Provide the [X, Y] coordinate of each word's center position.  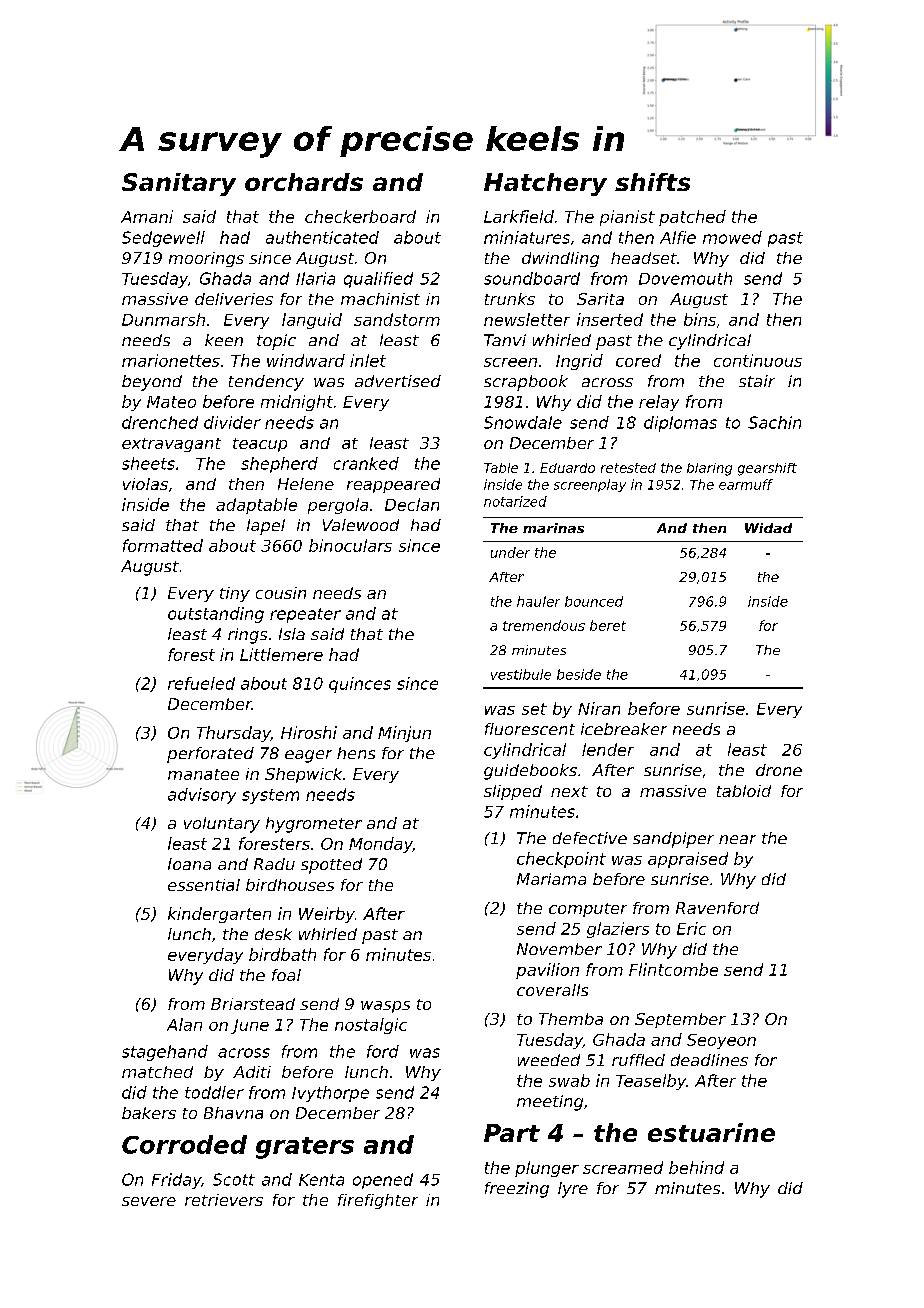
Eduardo [567, 468]
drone [779, 770]
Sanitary [179, 184]
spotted [331, 866]
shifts [652, 182]
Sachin [774, 422]
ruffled [638, 1060]
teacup [260, 445]
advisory [202, 796]
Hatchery [545, 184]
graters [305, 1148]
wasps [385, 1007]
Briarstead [253, 1004]
